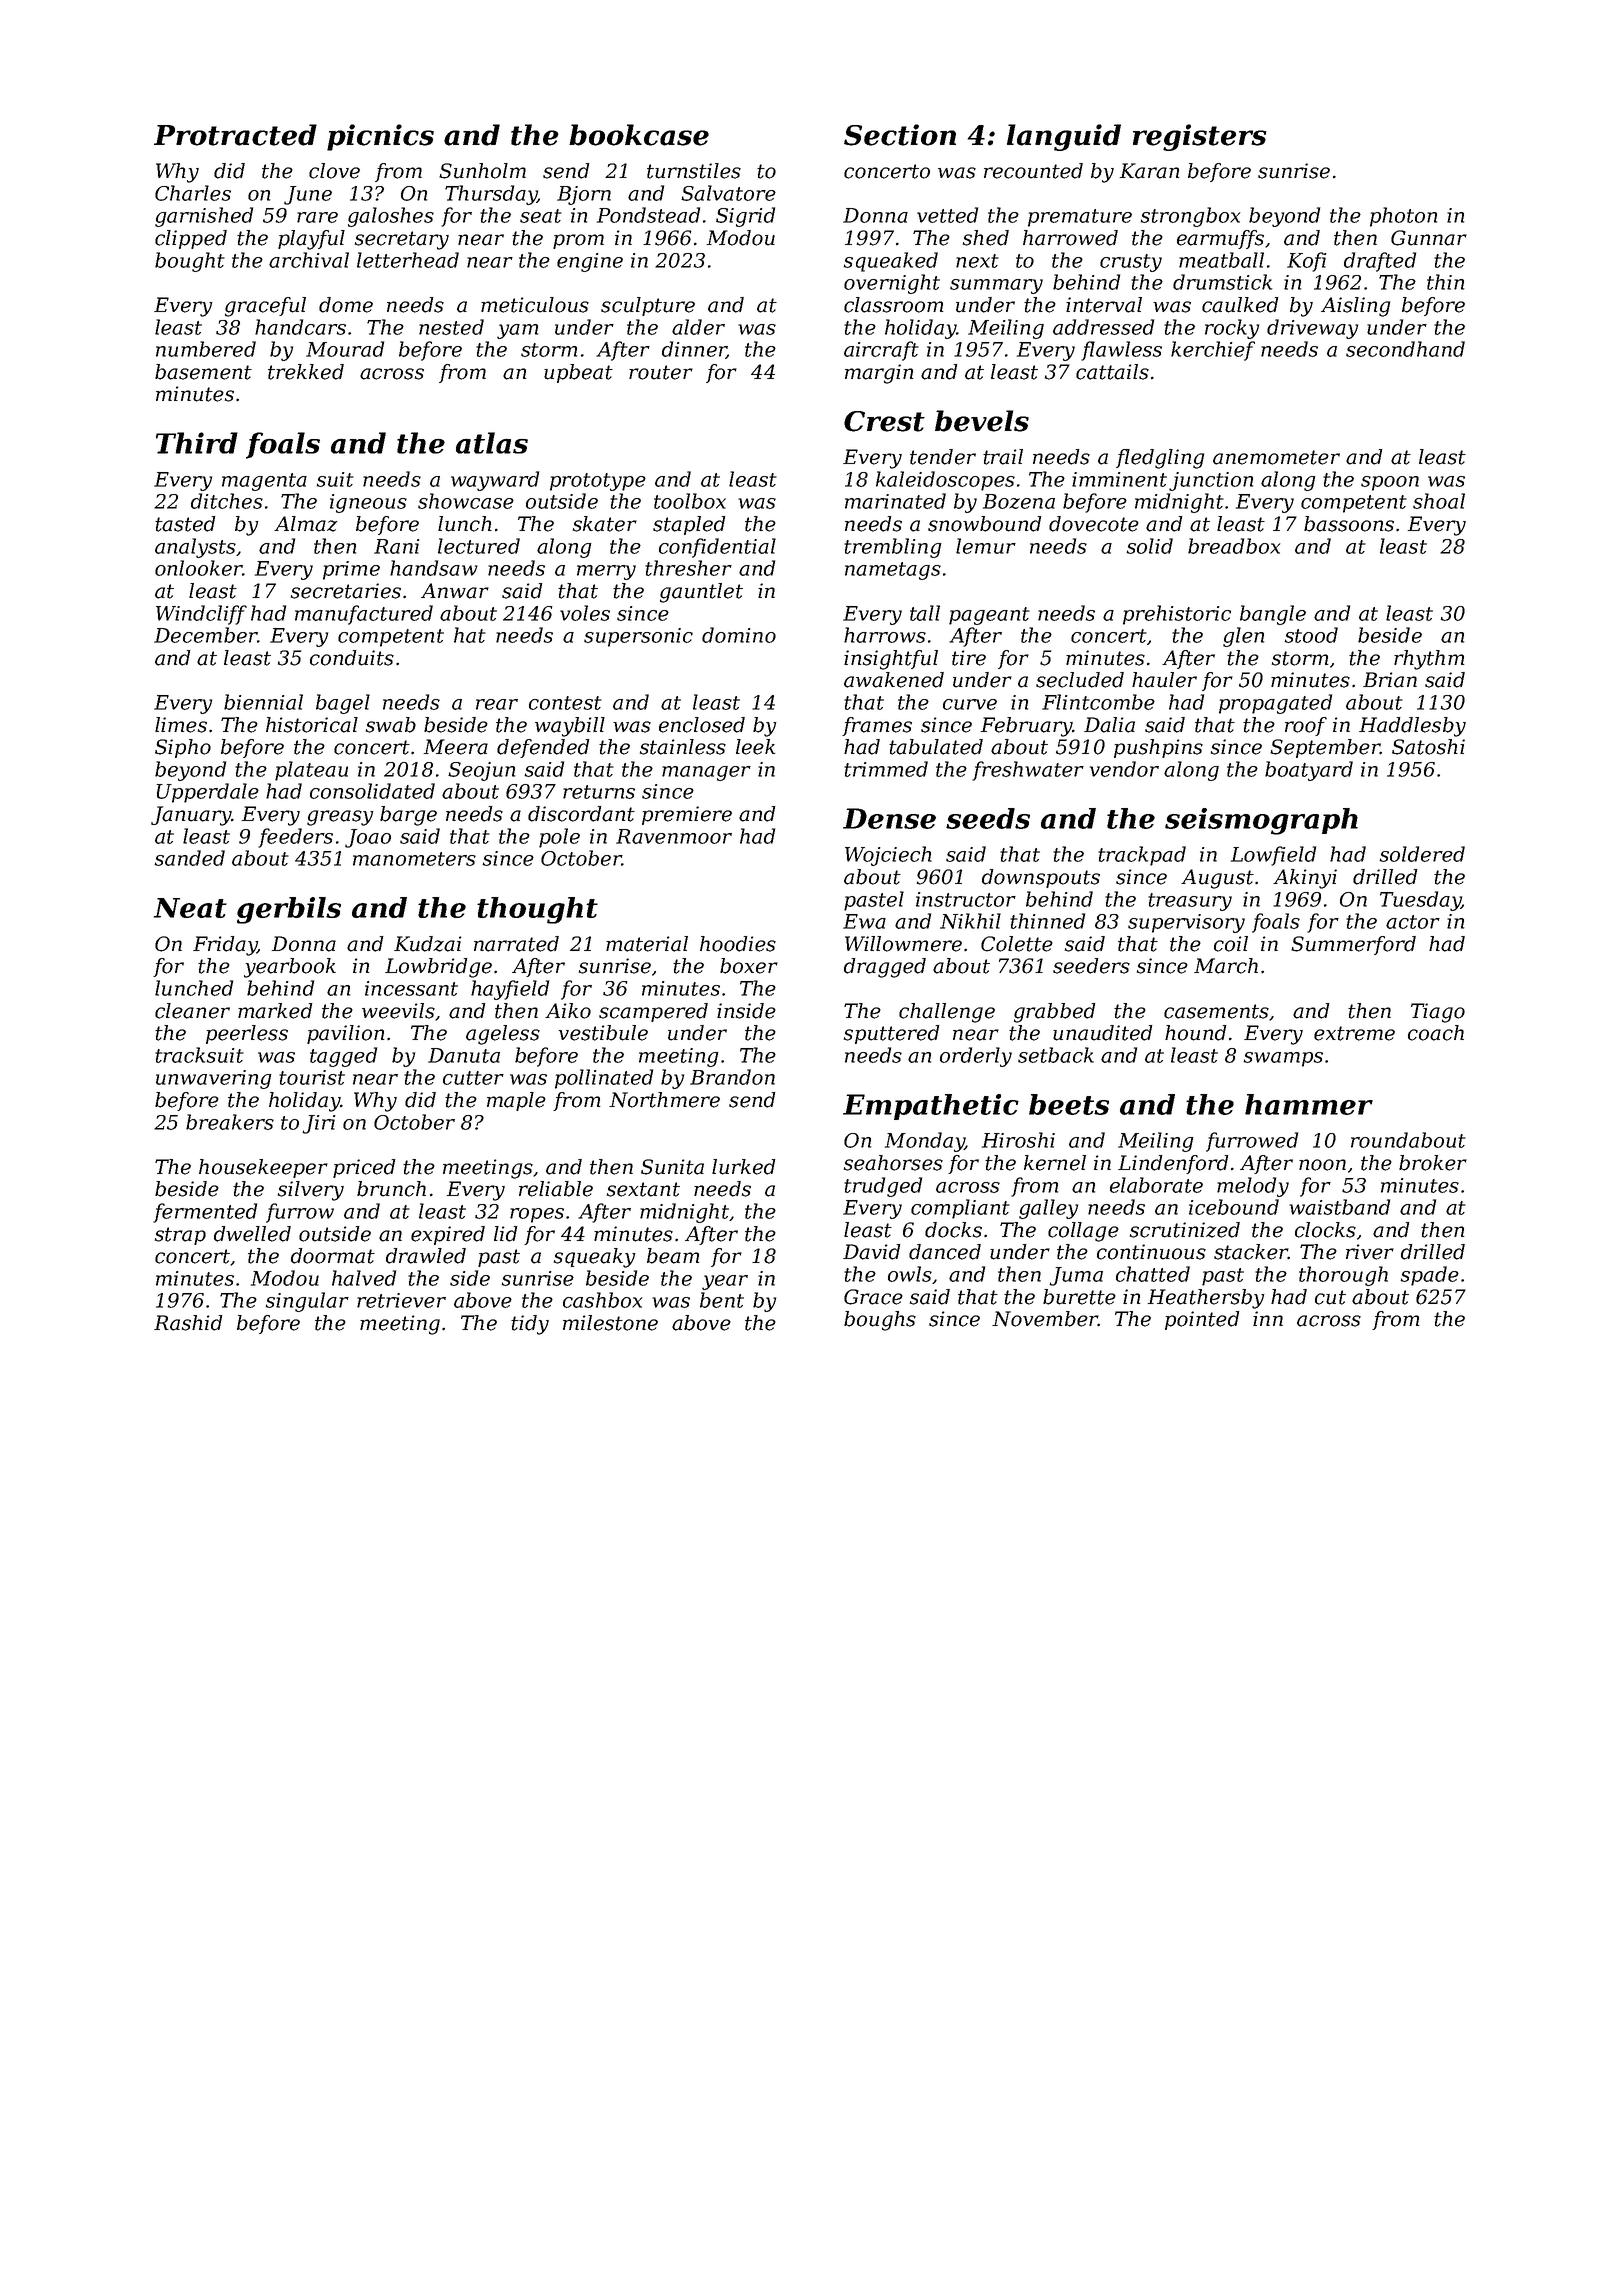  Describe the element at coordinates (380, 137) in the screenshot. I see `picnics` at that location.
